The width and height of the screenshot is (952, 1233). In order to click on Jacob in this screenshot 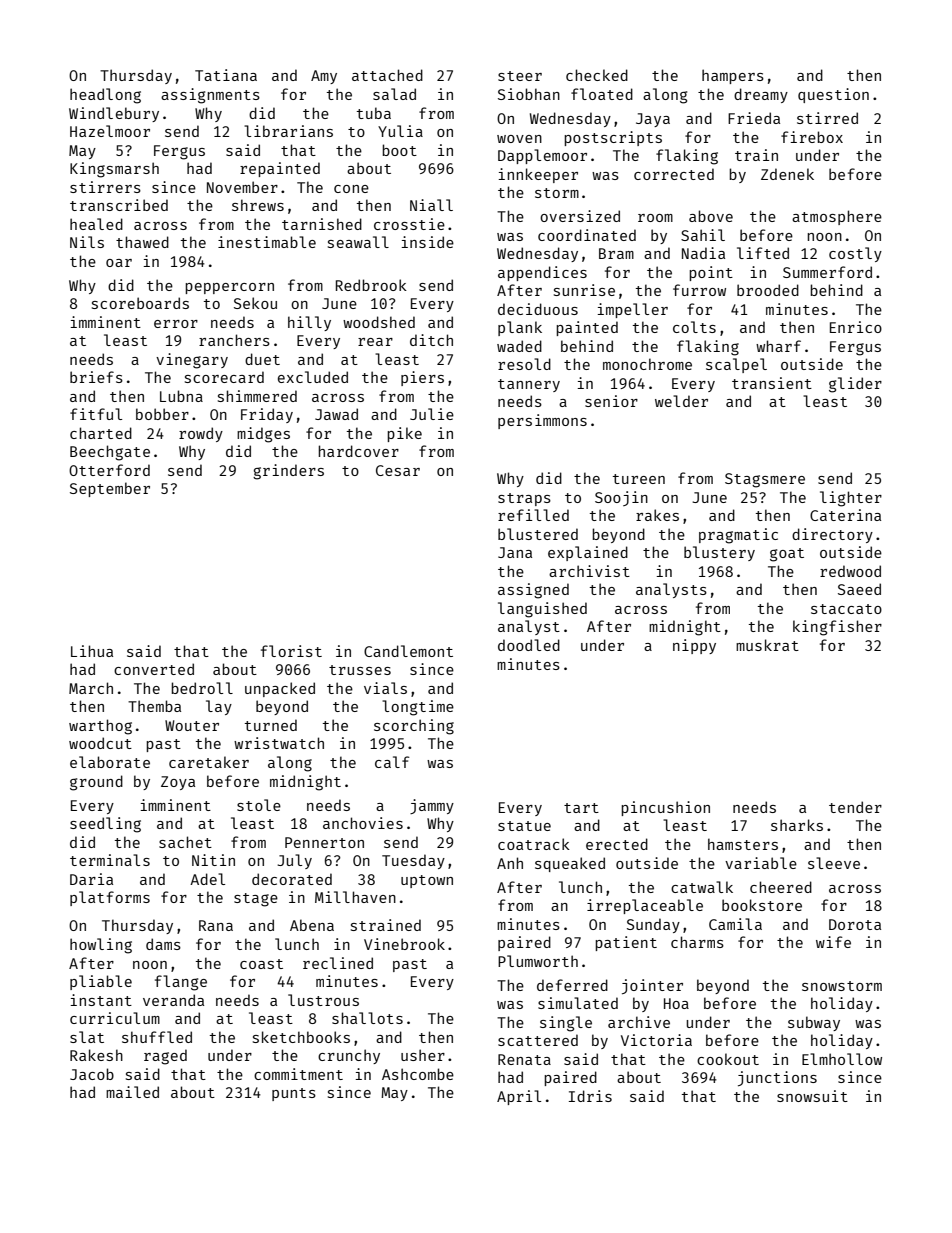, I will do `click(92, 1074)`.
